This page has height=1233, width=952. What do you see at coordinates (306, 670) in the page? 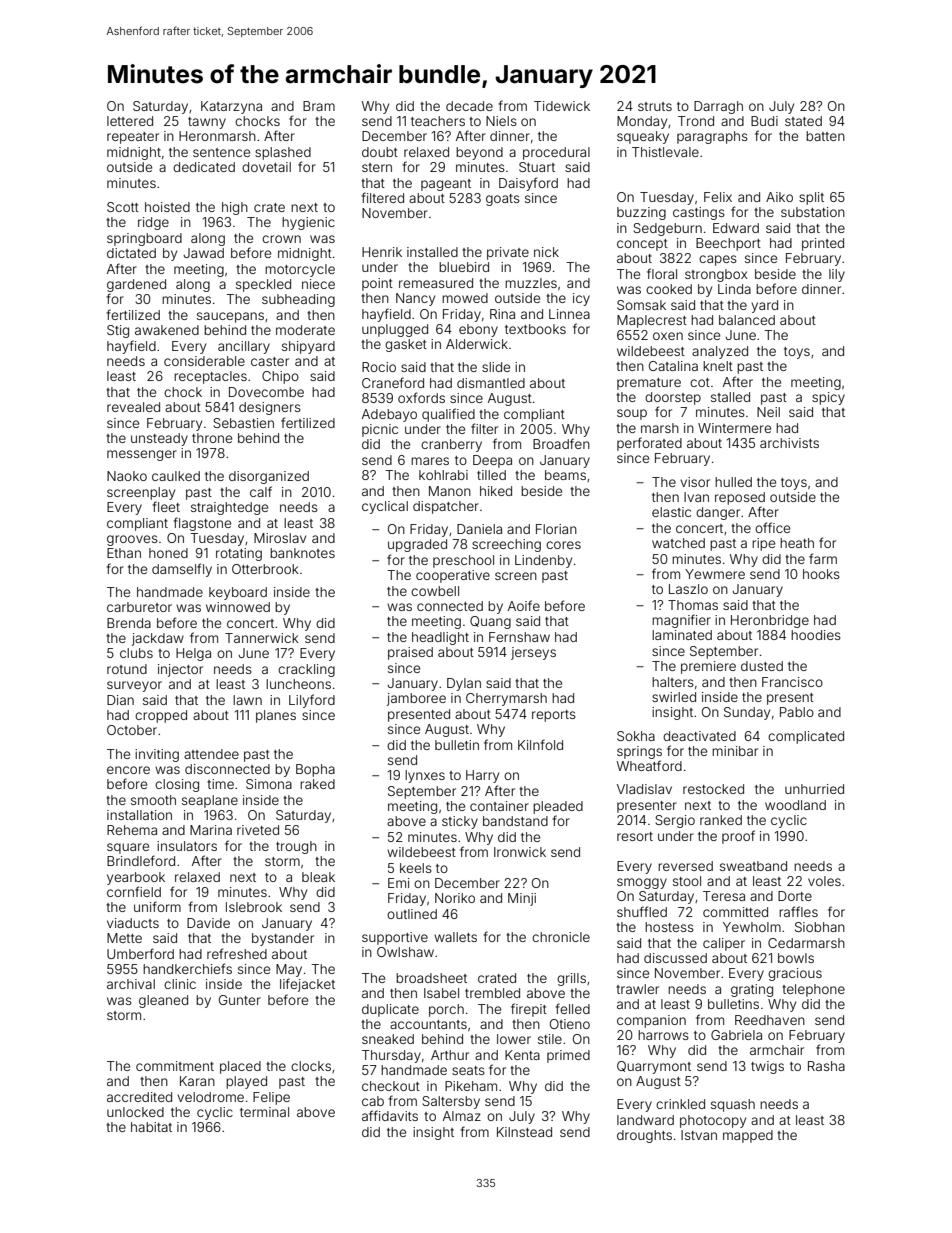
I see `crackling` at bounding box center [306, 670].
